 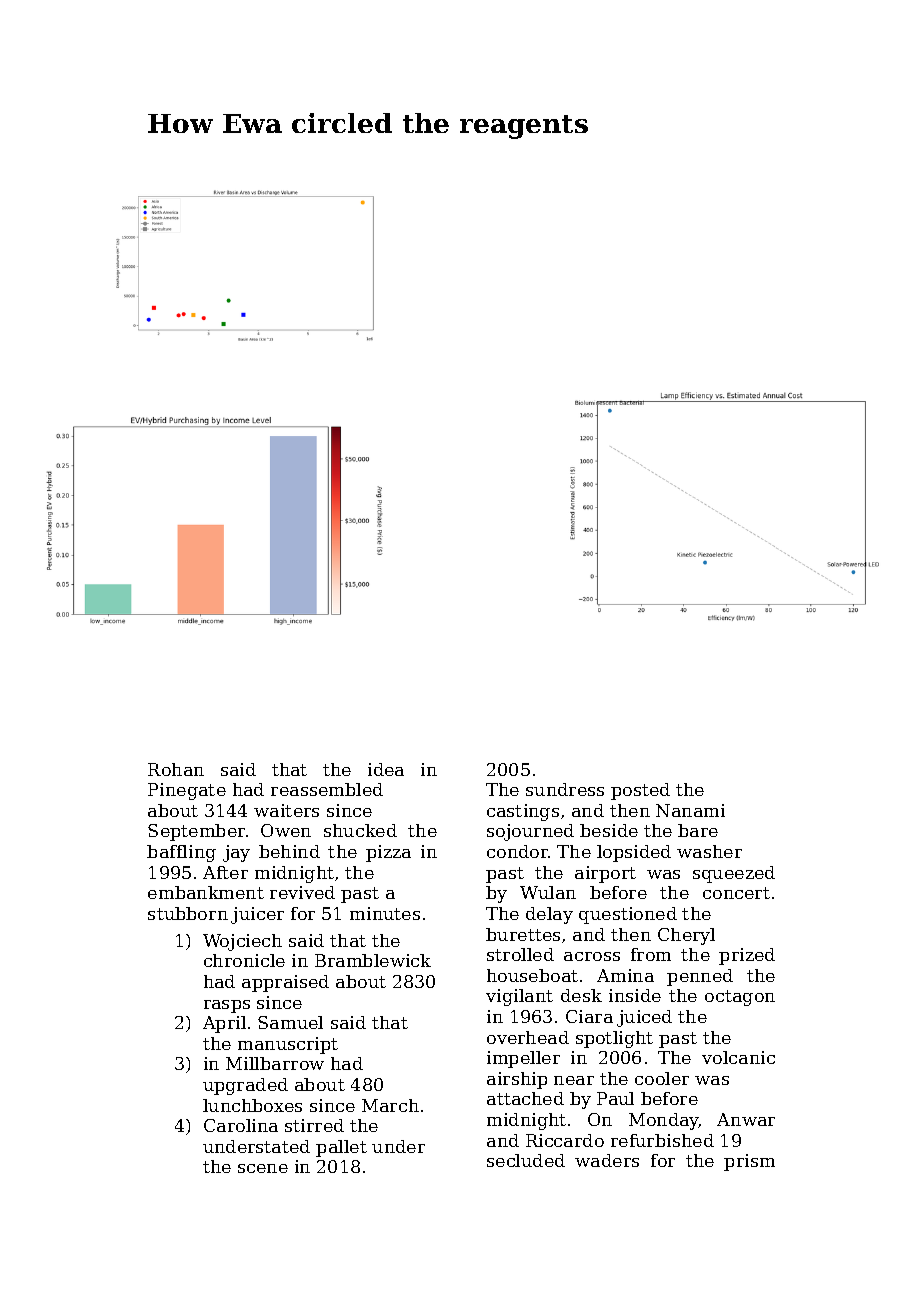 What do you see at coordinates (565, 1140) in the image?
I see `Riccardo` at bounding box center [565, 1140].
